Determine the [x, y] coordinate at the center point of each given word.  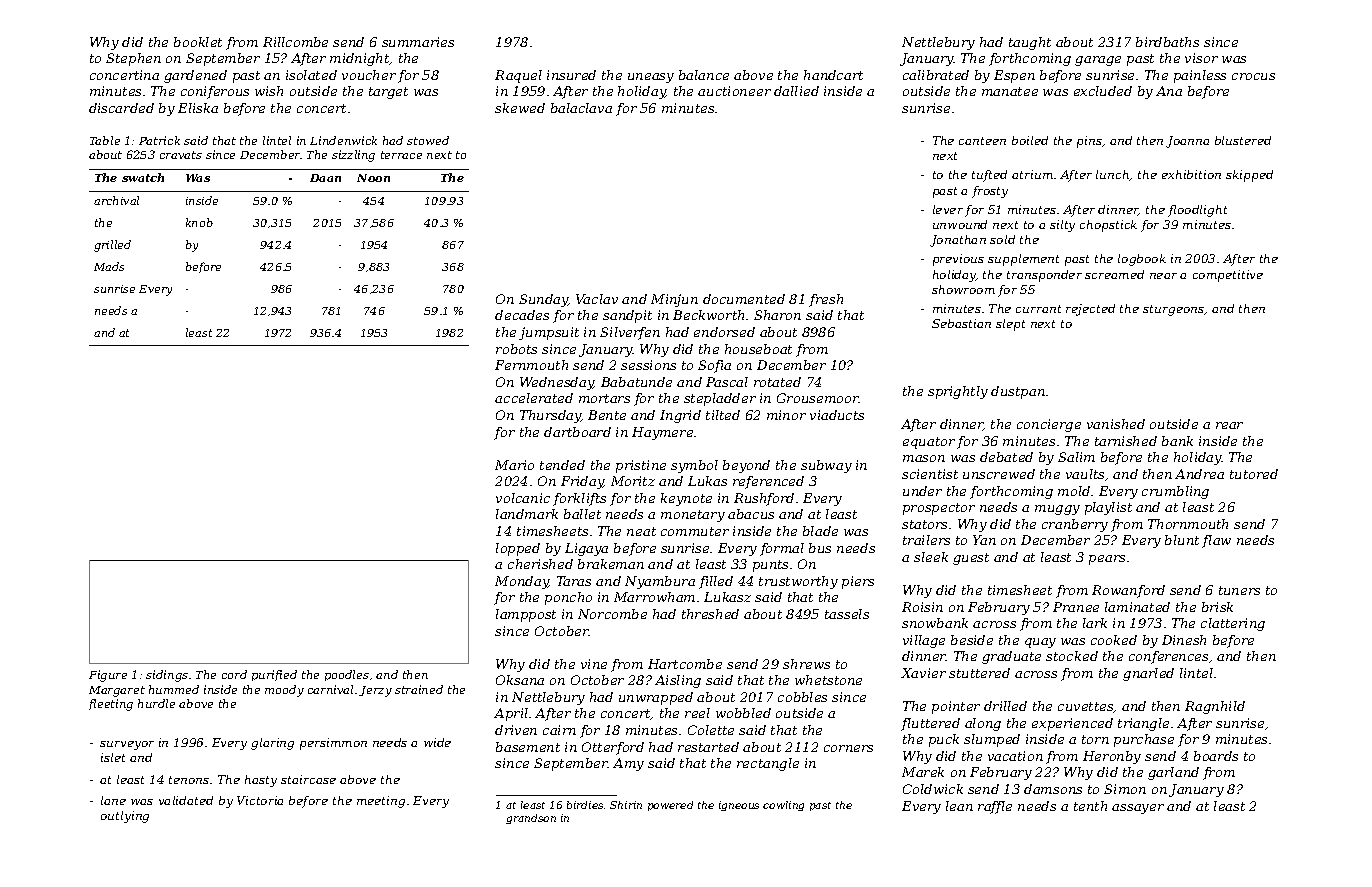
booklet [198, 42]
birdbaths [1167, 42]
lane [113, 800]
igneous [739, 806]
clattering [1233, 624]
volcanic [523, 498]
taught [1030, 43]
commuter [695, 531]
